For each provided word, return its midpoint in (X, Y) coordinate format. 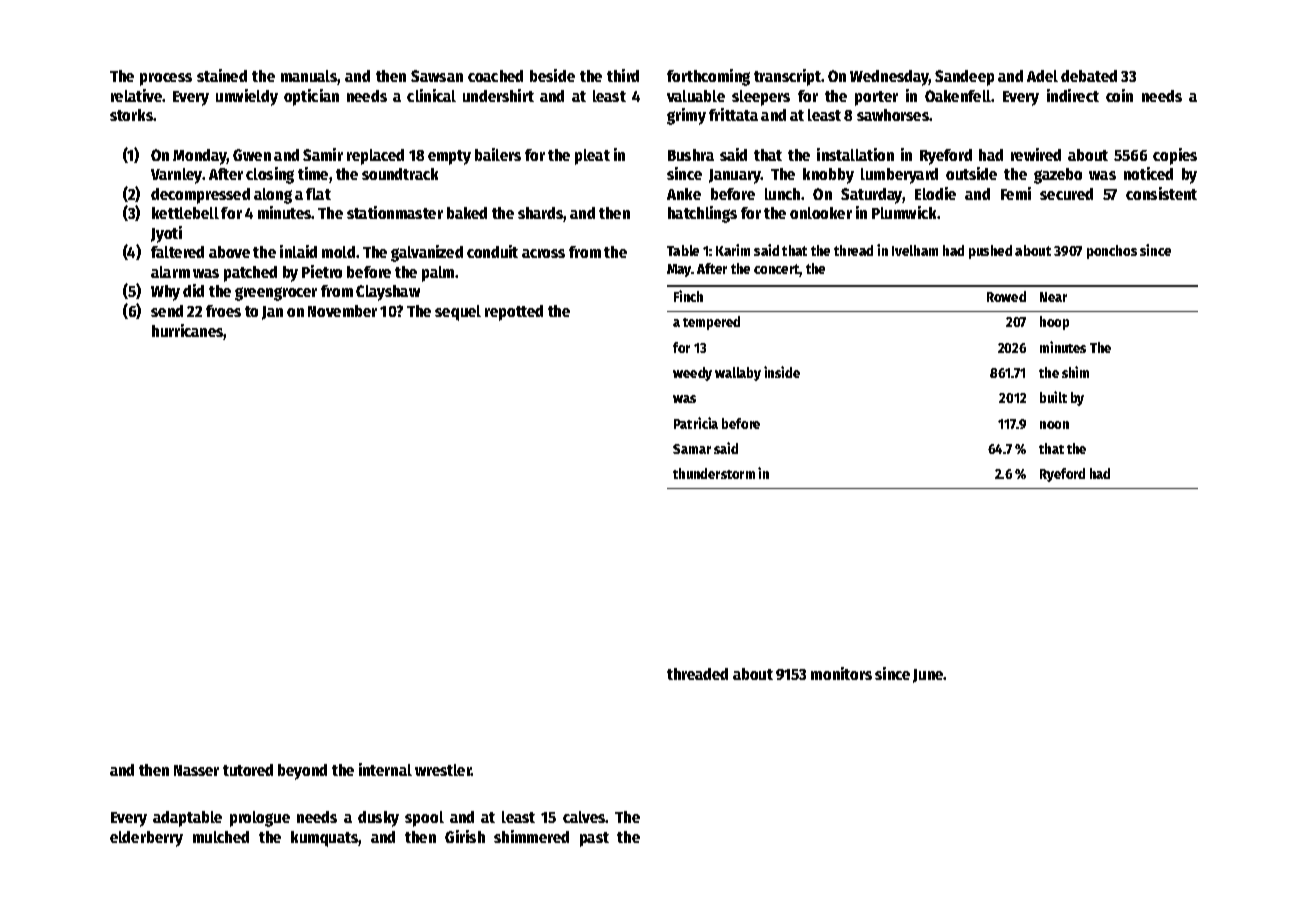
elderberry (146, 839)
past (594, 839)
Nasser (196, 770)
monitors (841, 673)
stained (222, 75)
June (928, 676)
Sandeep (964, 78)
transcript (788, 77)
